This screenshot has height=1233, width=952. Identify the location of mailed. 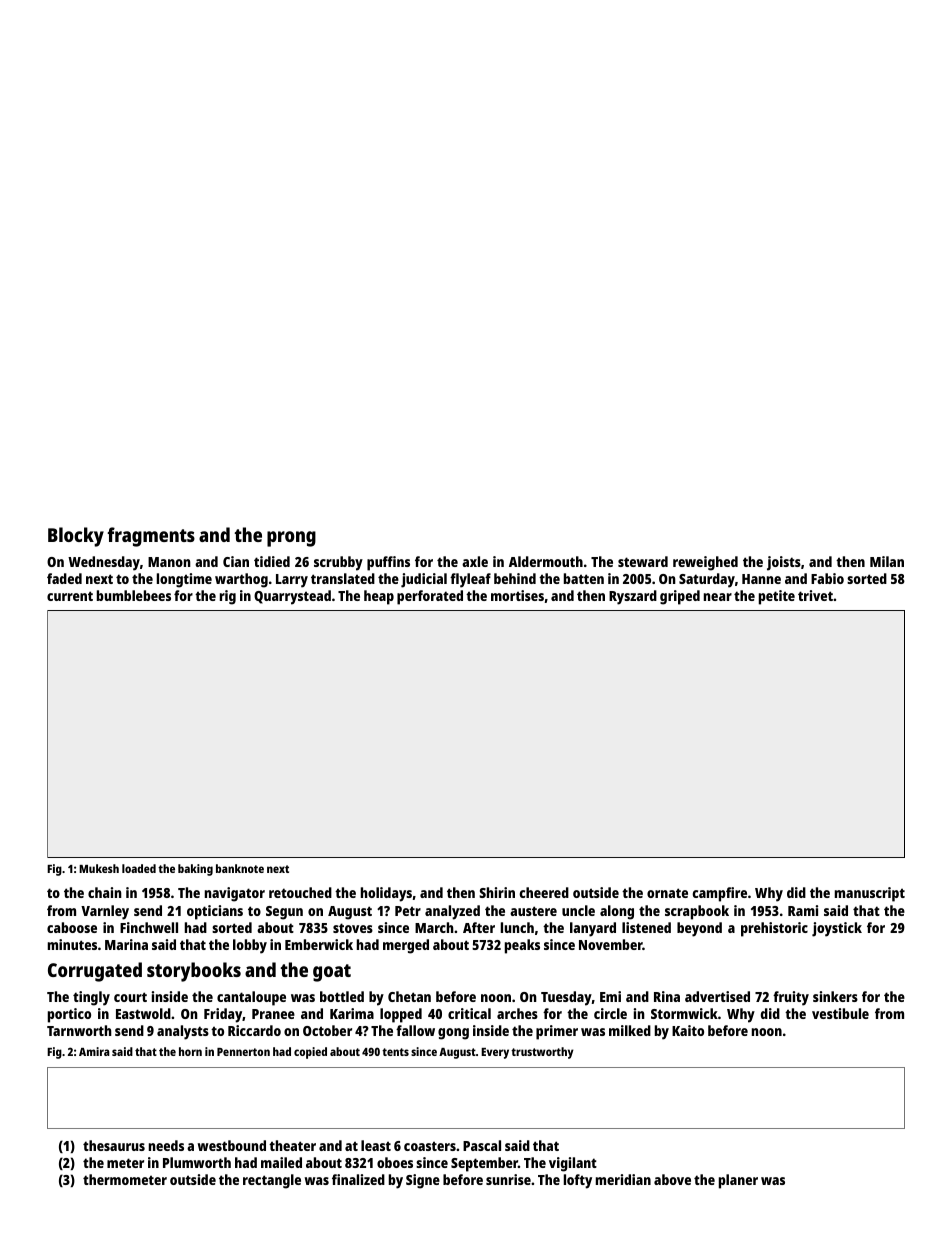
(281, 1162).
